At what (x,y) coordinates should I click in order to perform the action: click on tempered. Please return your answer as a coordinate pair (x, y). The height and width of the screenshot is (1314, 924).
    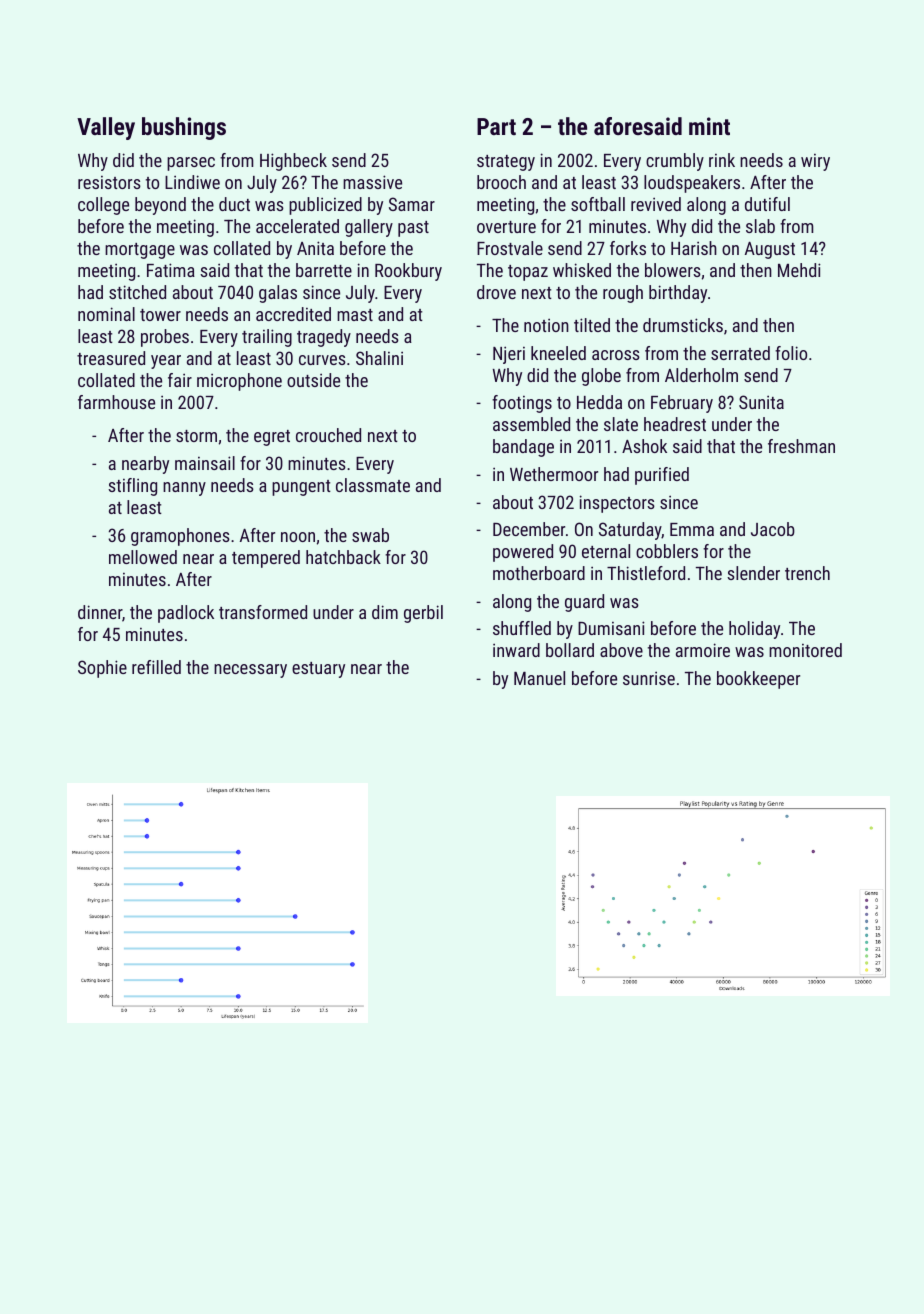
    Looking at the image, I should click on (266, 559).
